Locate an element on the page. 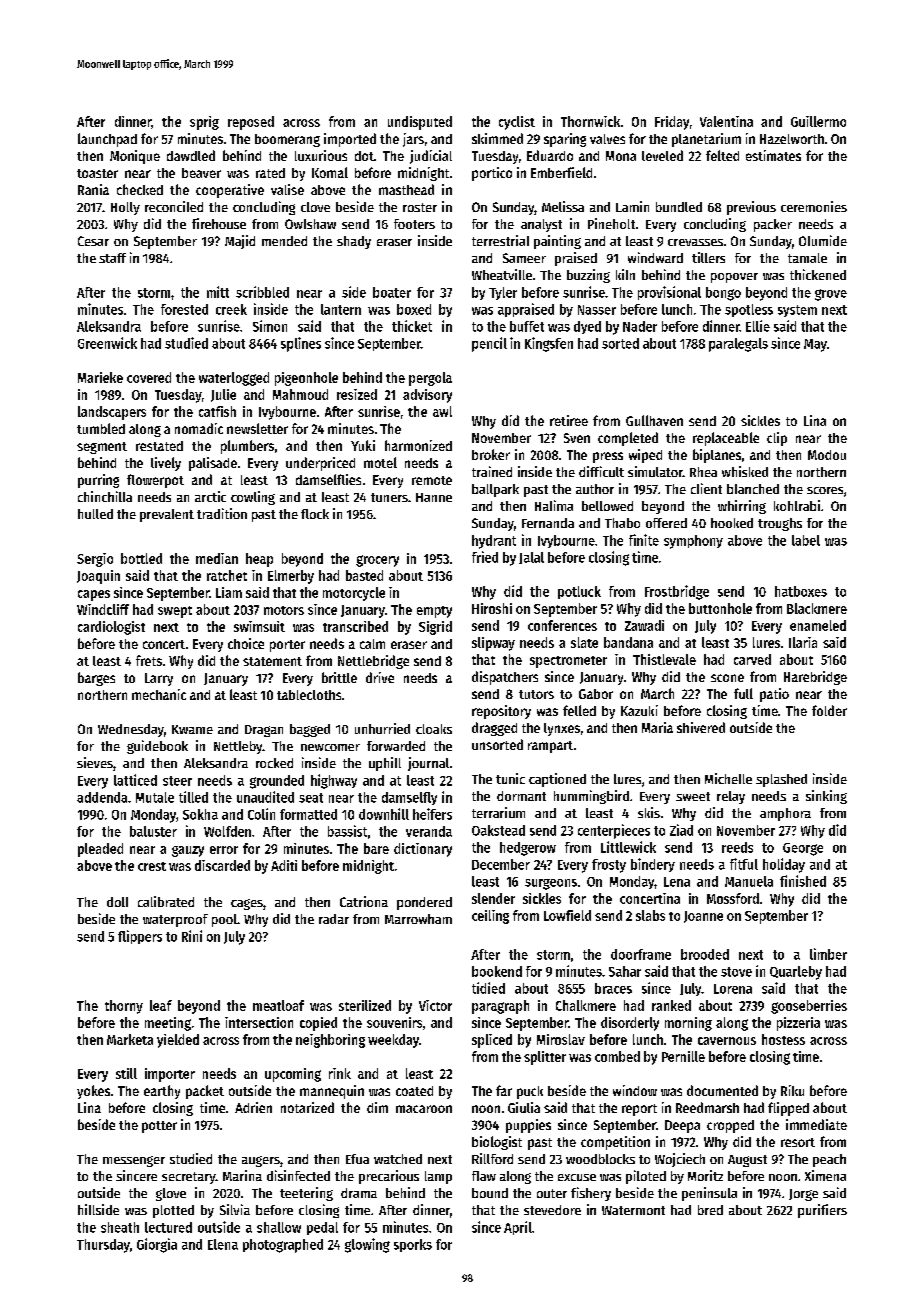 Image resolution: width=924 pixels, height=1308 pixels. meatloaf is located at coordinates (278, 1005).
